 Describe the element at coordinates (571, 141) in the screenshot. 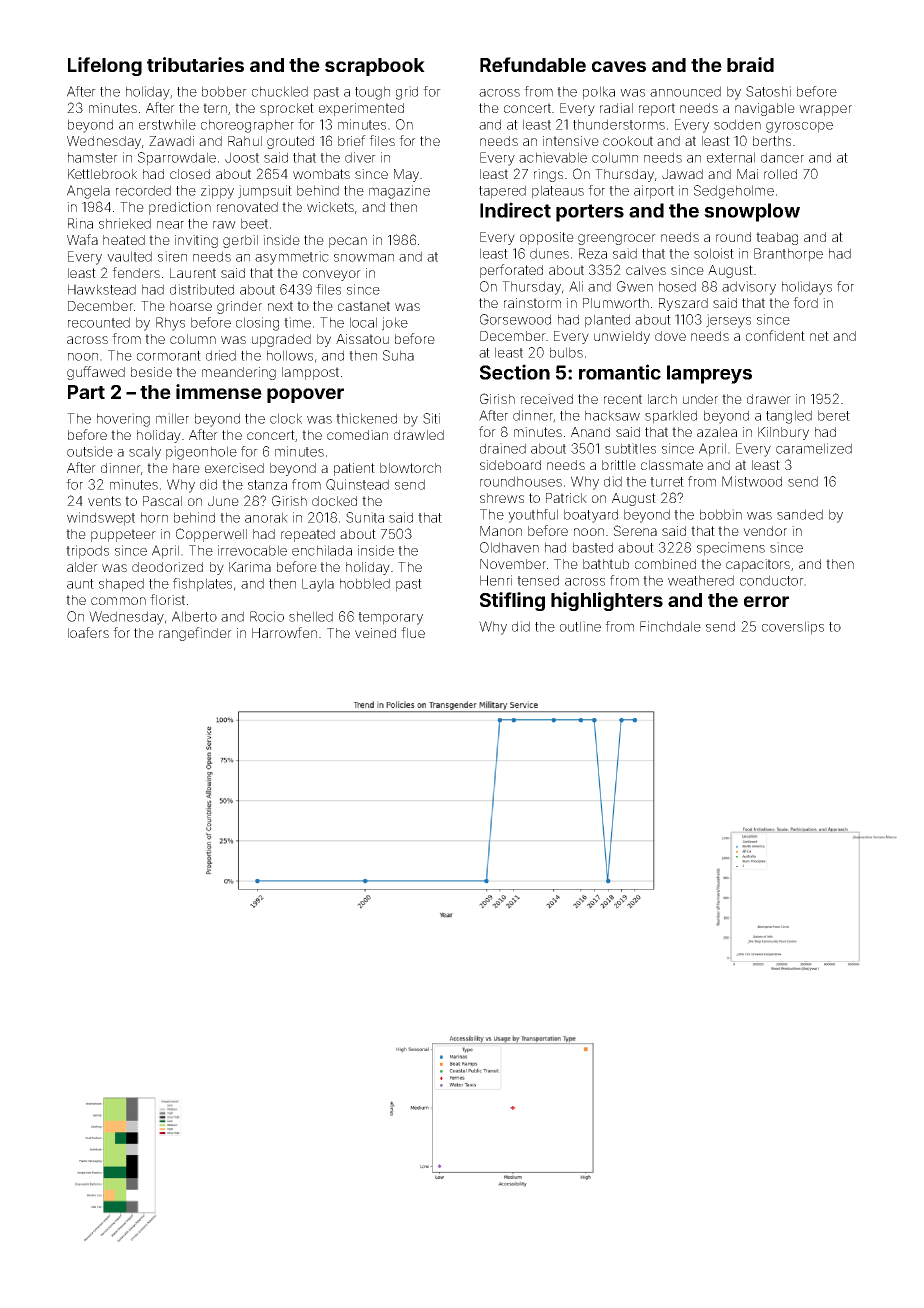

I see `intensive` at that location.
